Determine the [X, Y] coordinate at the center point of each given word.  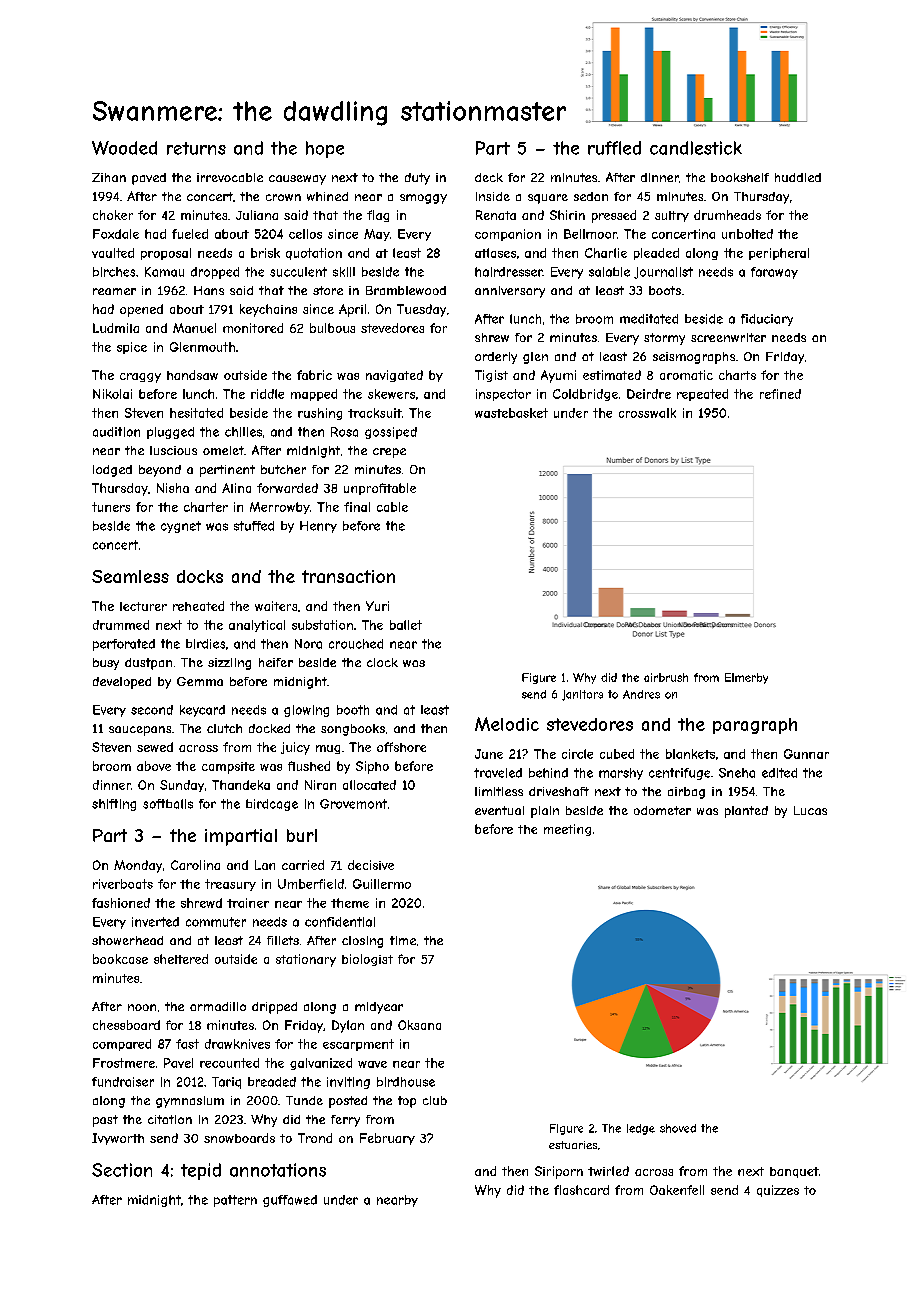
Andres [641, 694]
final [357, 507]
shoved [678, 1128]
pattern [235, 1201]
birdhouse [406, 1082]
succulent [298, 272]
